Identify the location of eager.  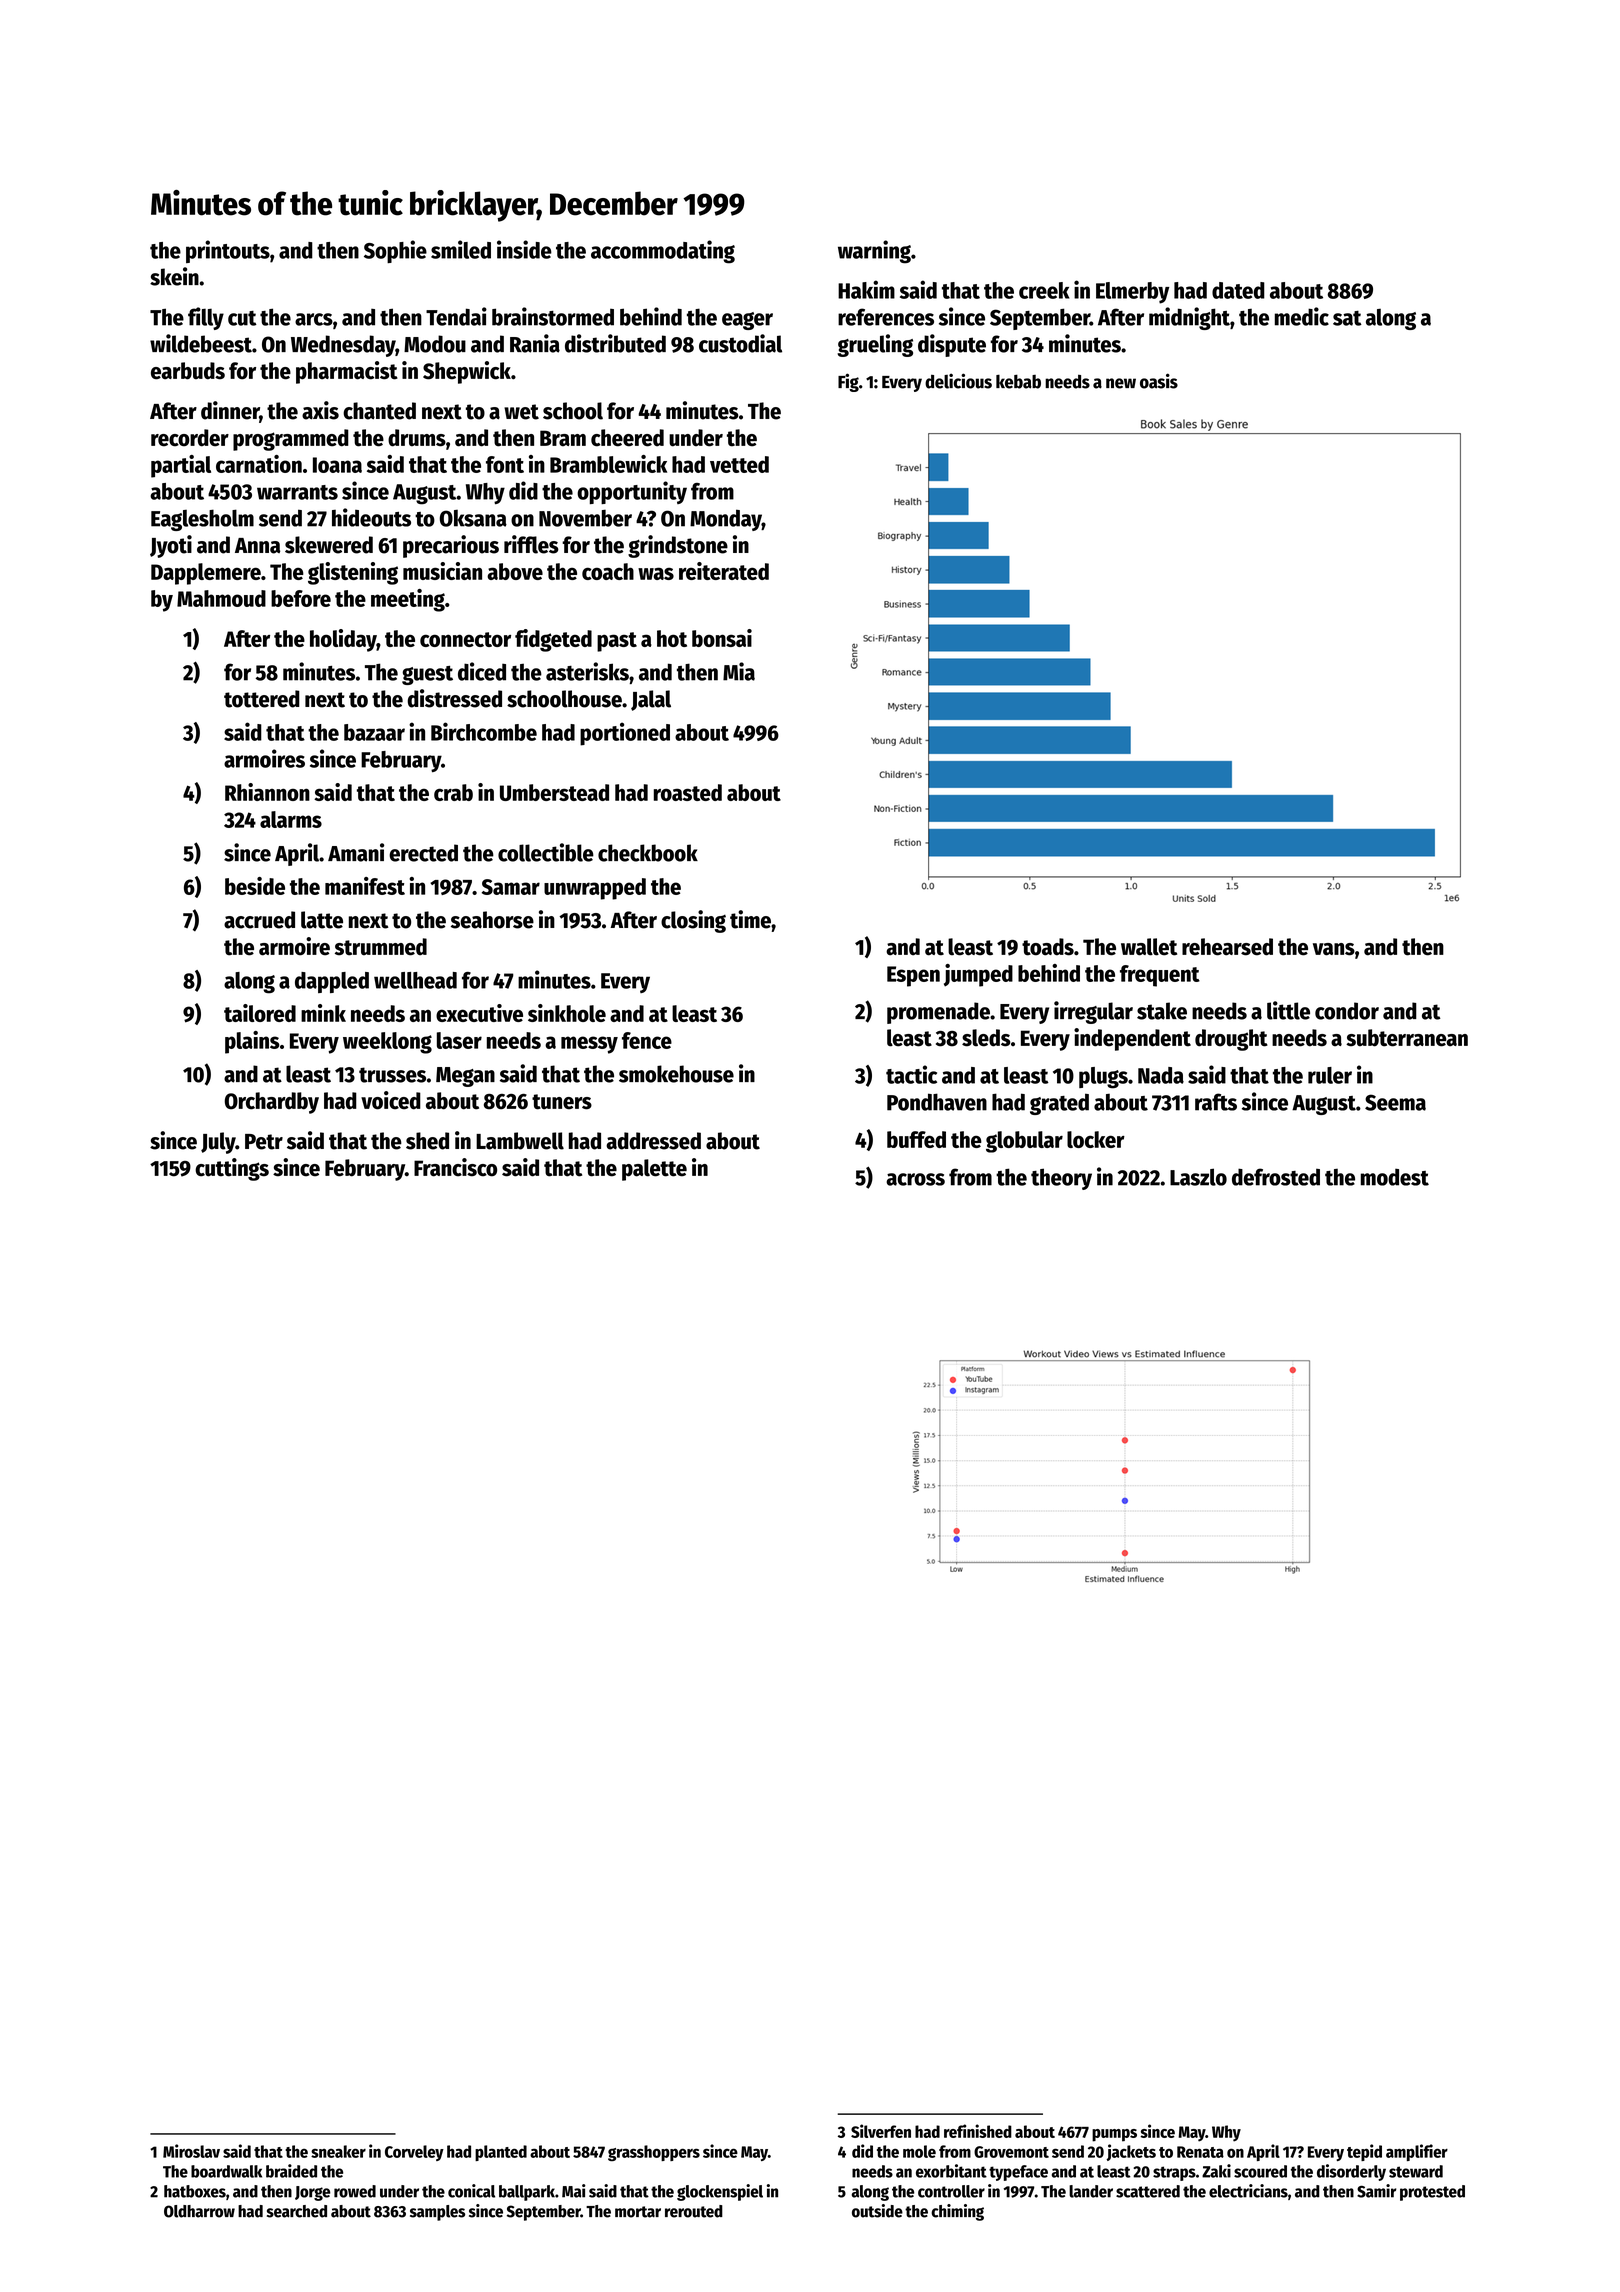
(747, 321).
